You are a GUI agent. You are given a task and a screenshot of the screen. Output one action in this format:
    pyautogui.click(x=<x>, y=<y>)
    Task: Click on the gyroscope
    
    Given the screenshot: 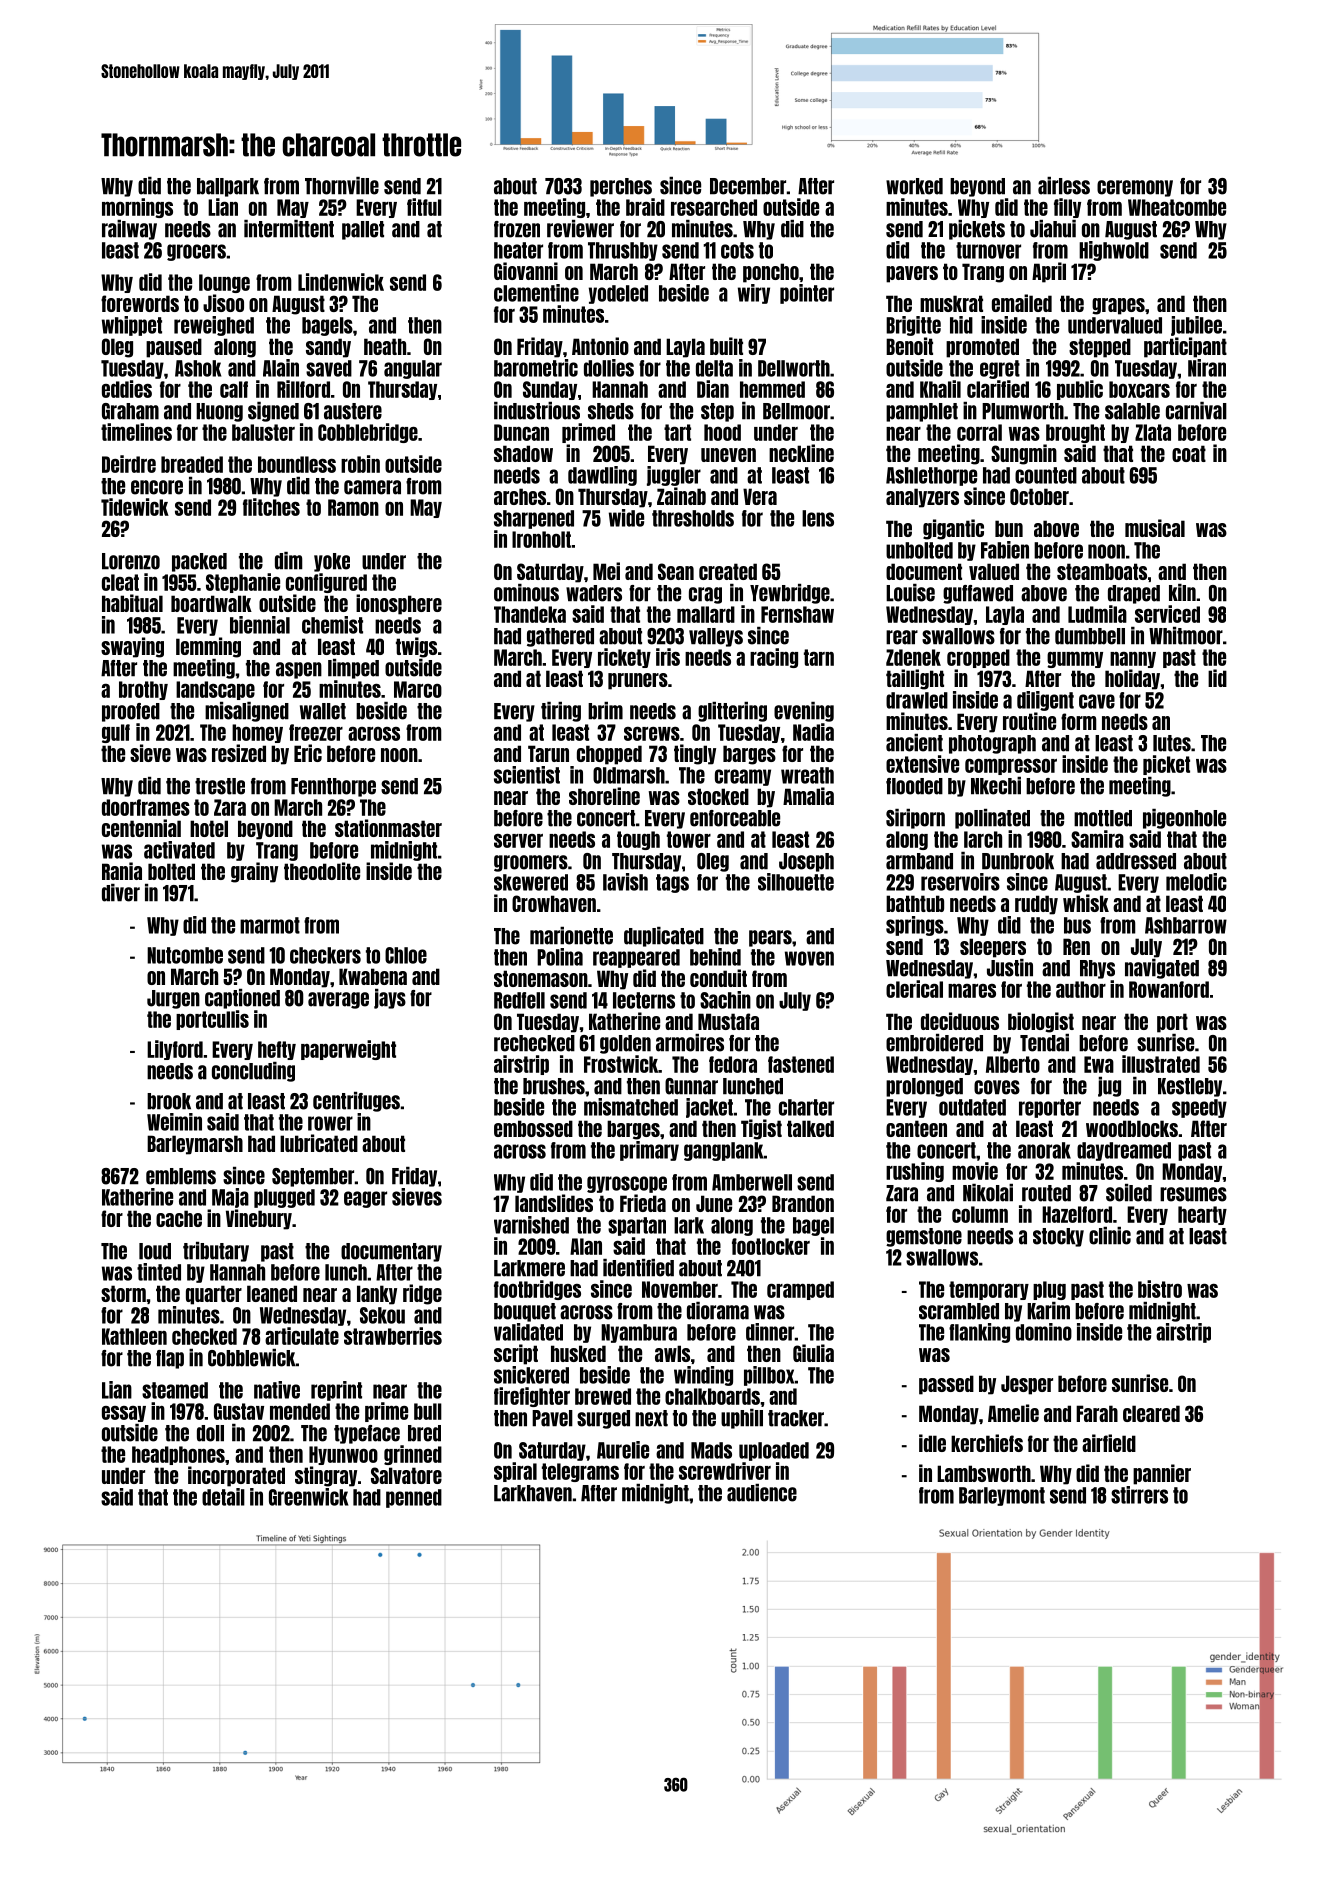 What is the action you would take?
    pyautogui.click(x=627, y=1184)
